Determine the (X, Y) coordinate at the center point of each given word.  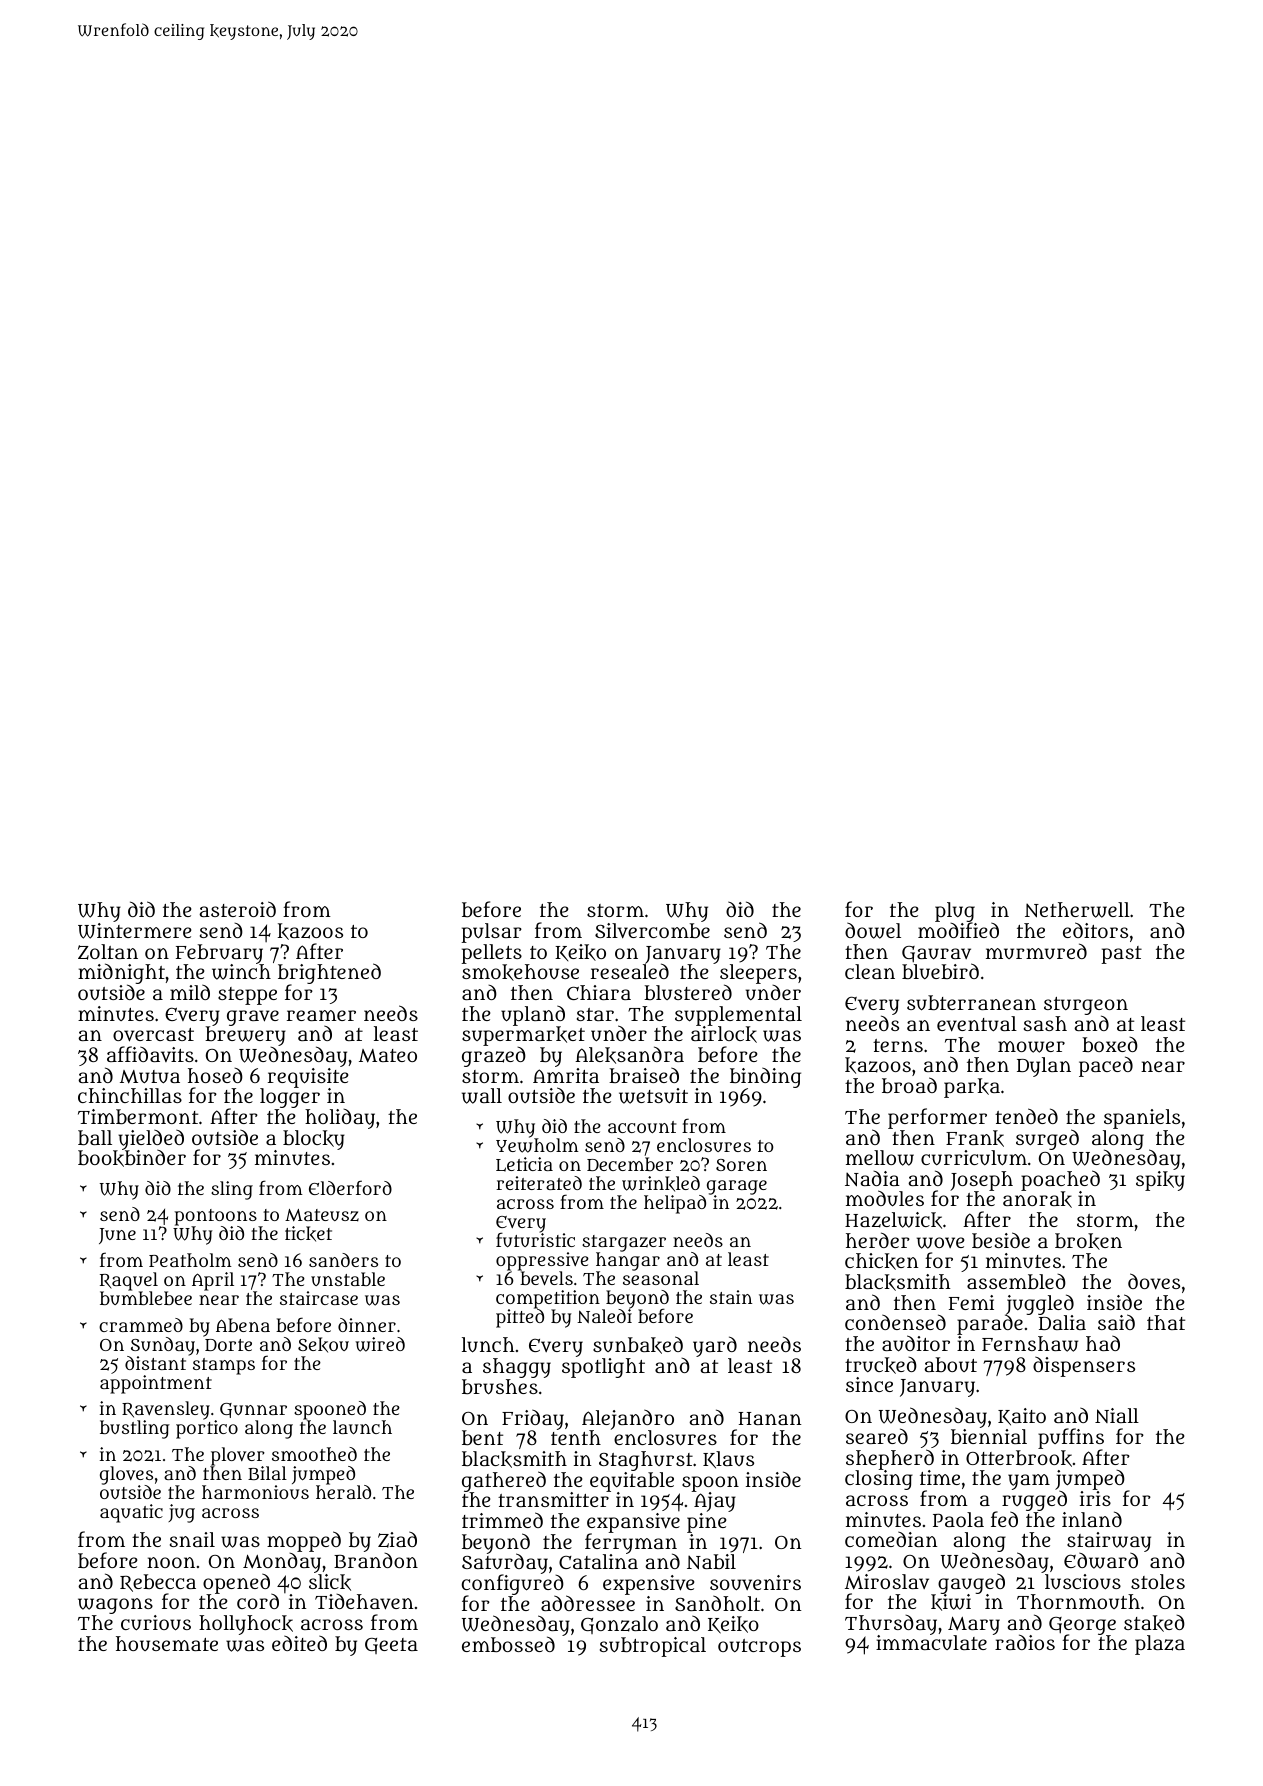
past (1122, 955)
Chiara (599, 992)
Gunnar (253, 1410)
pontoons (216, 1217)
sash (1045, 1023)
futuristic (535, 1240)
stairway (1109, 1542)
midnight (121, 974)
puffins (1071, 1438)
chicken (881, 1261)
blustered (688, 992)
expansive (633, 1523)
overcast (153, 1035)
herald (343, 1492)
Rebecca (158, 1583)
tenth (576, 1438)
